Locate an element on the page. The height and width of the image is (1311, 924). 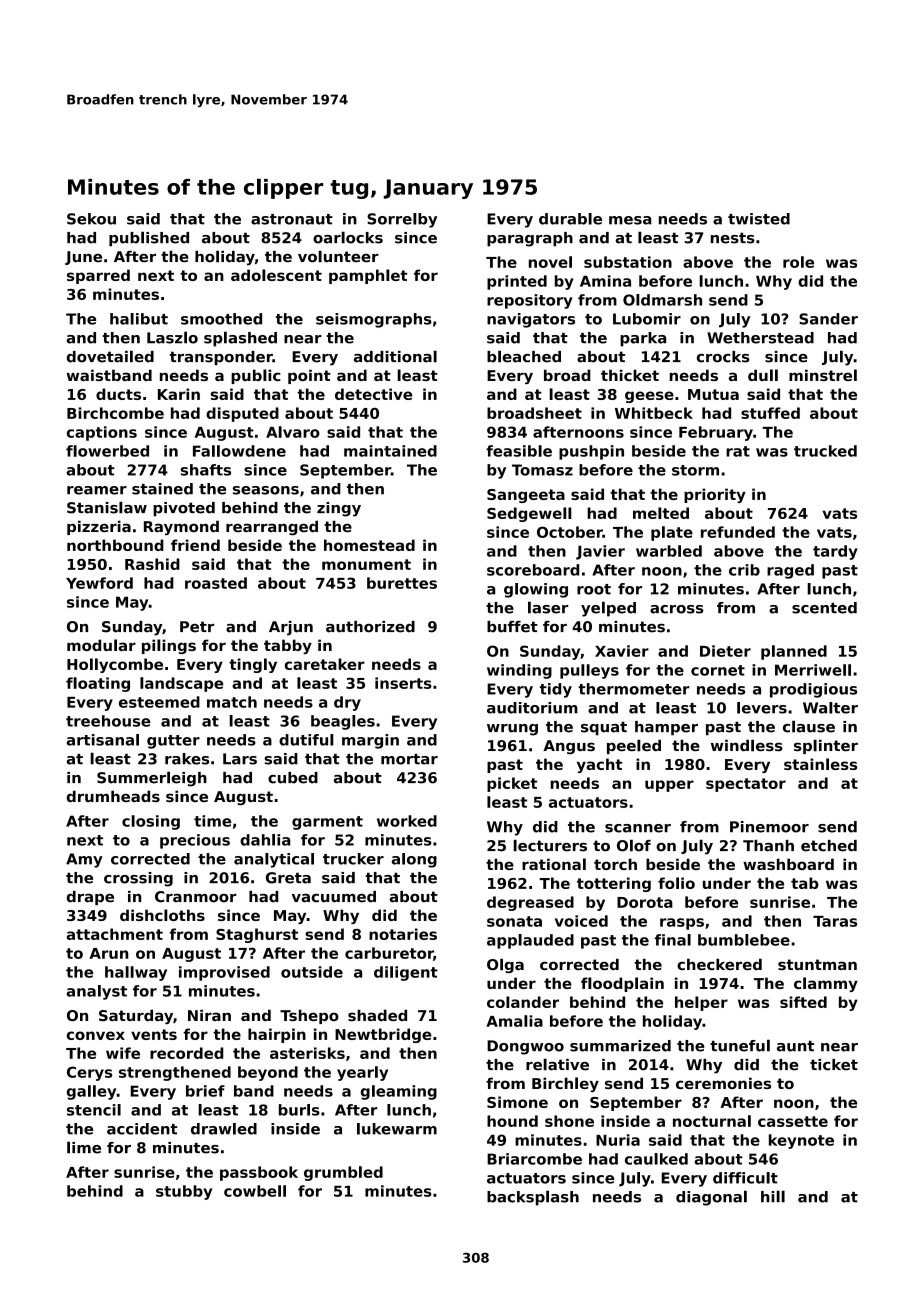
stubby is located at coordinates (184, 1192).
